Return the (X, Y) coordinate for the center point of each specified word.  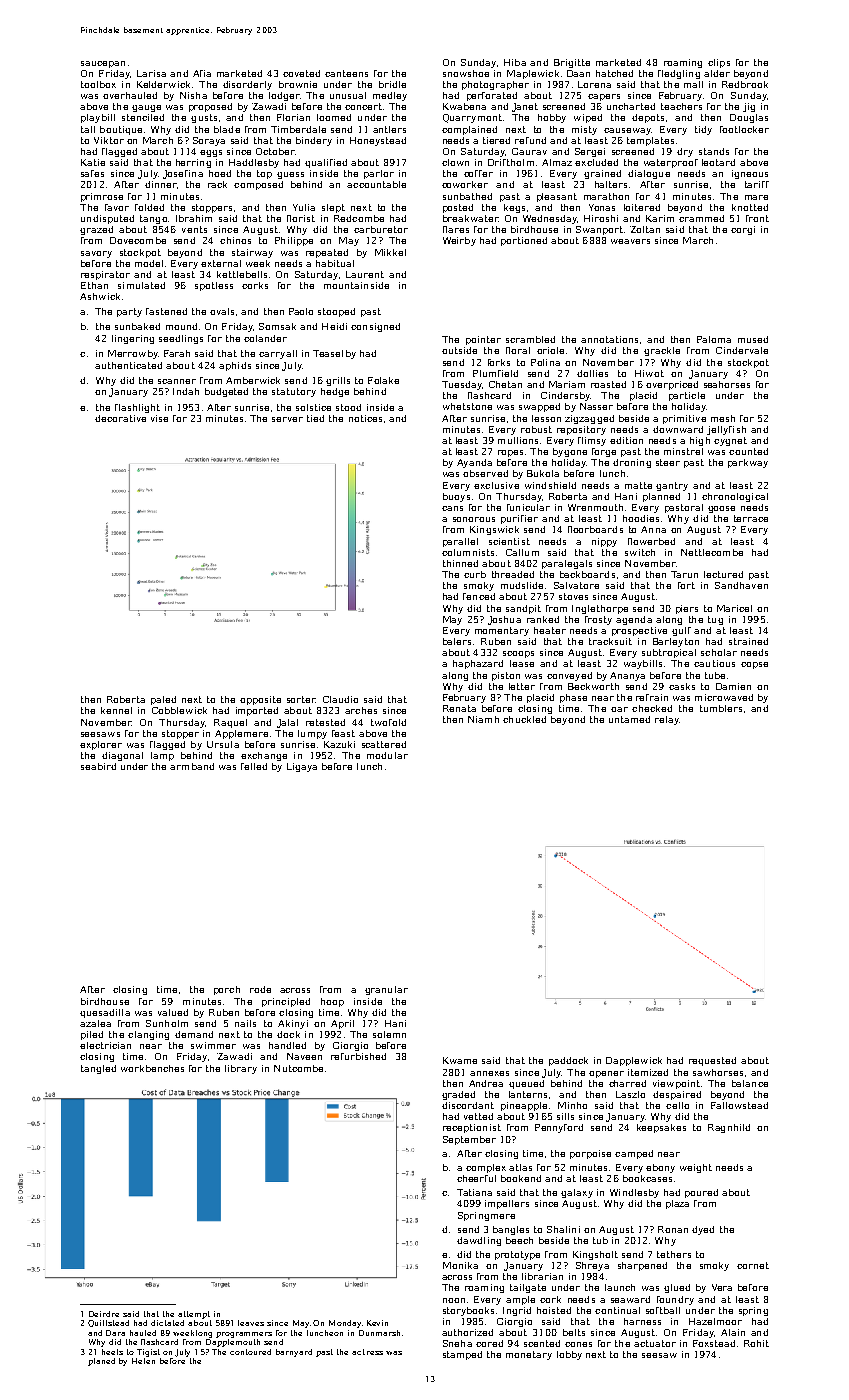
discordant (468, 1105)
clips (719, 63)
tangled (98, 1069)
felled (254, 766)
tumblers (721, 708)
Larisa (151, 73)
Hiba (515, 62)
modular (387, 755)
